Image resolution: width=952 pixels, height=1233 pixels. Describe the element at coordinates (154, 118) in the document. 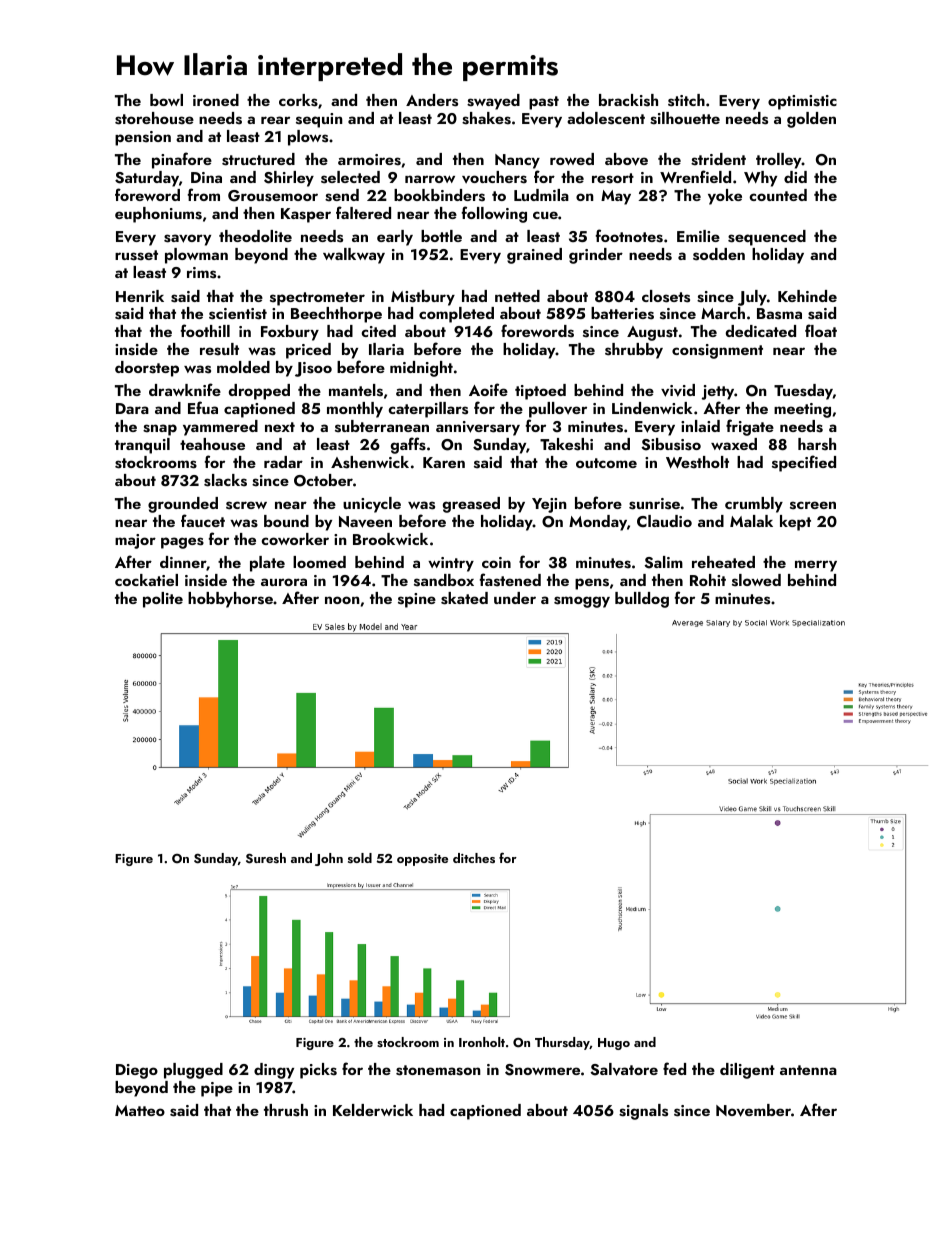

I see `storehouse` at that location.
